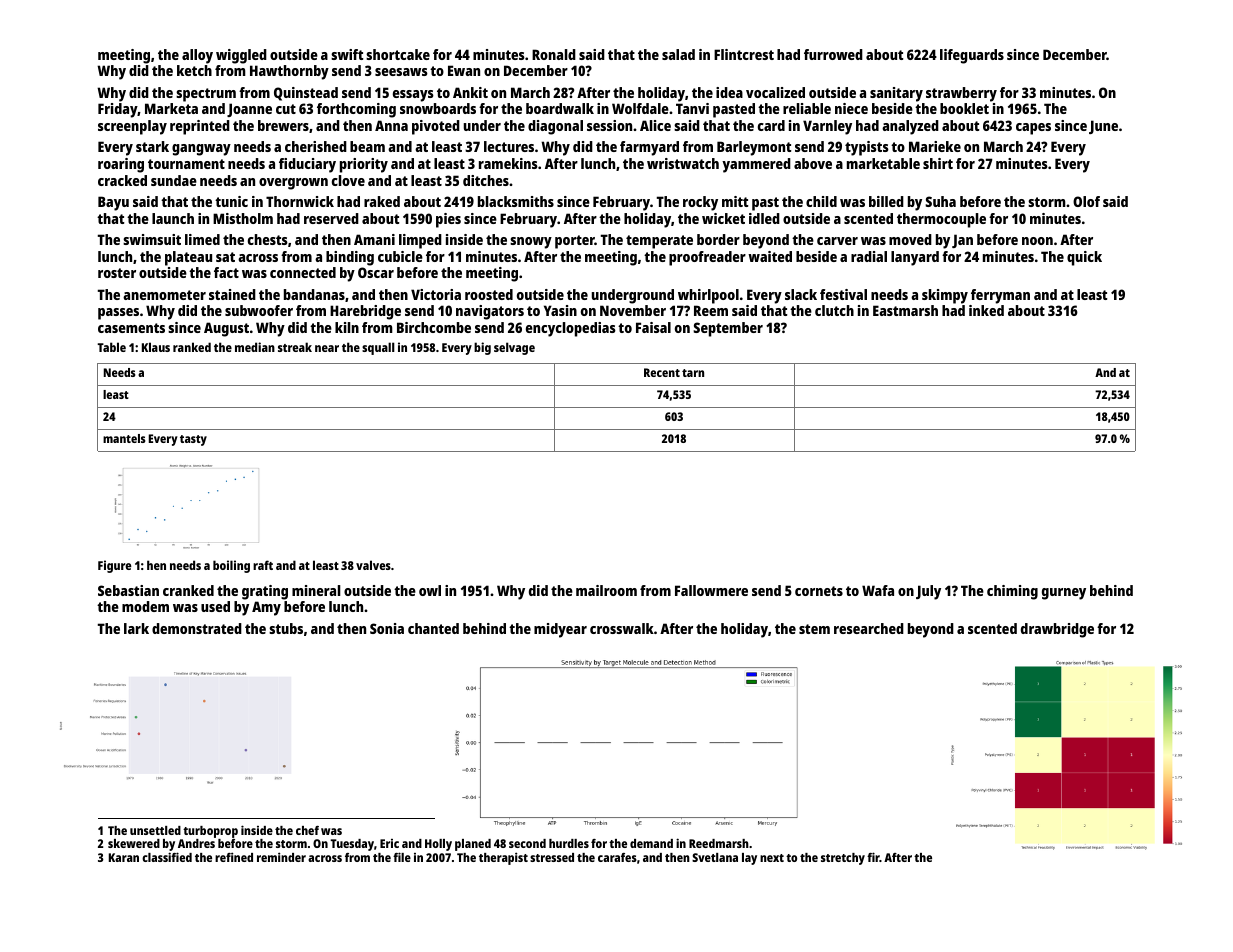  I want to click on waited, so click(770, 256).
